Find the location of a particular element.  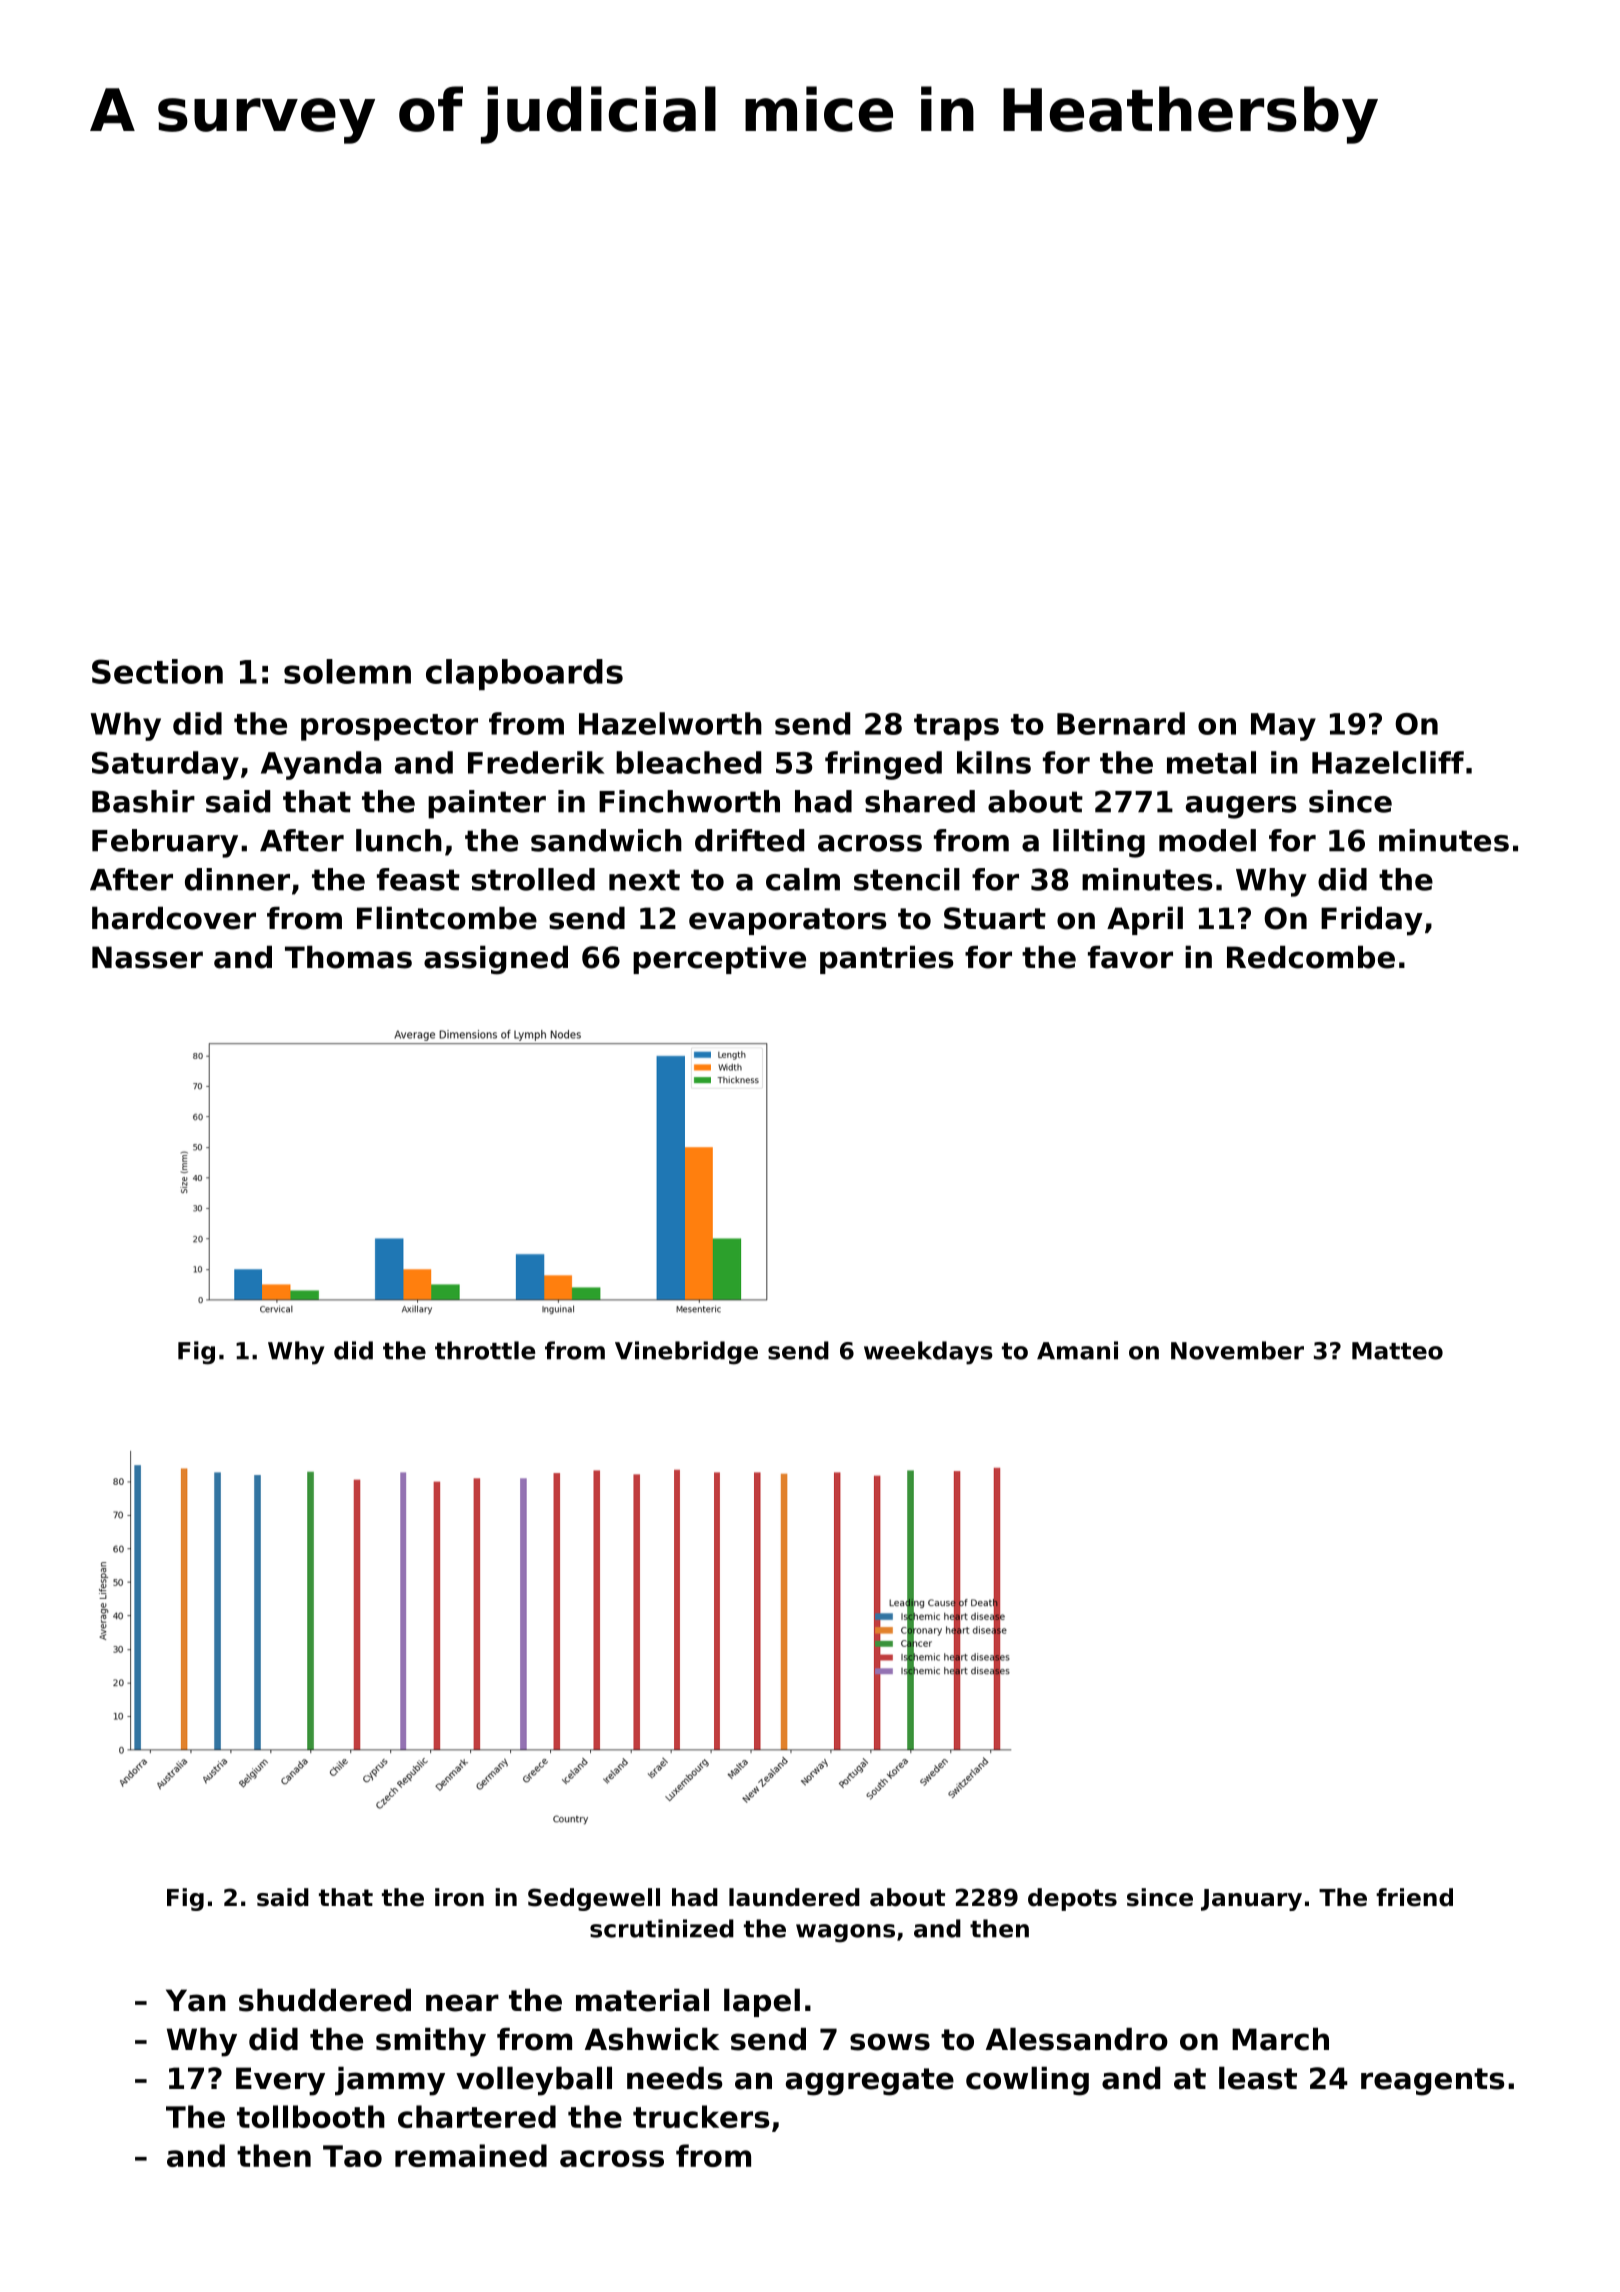

weekdays is located at coordinates (928, 1353).
